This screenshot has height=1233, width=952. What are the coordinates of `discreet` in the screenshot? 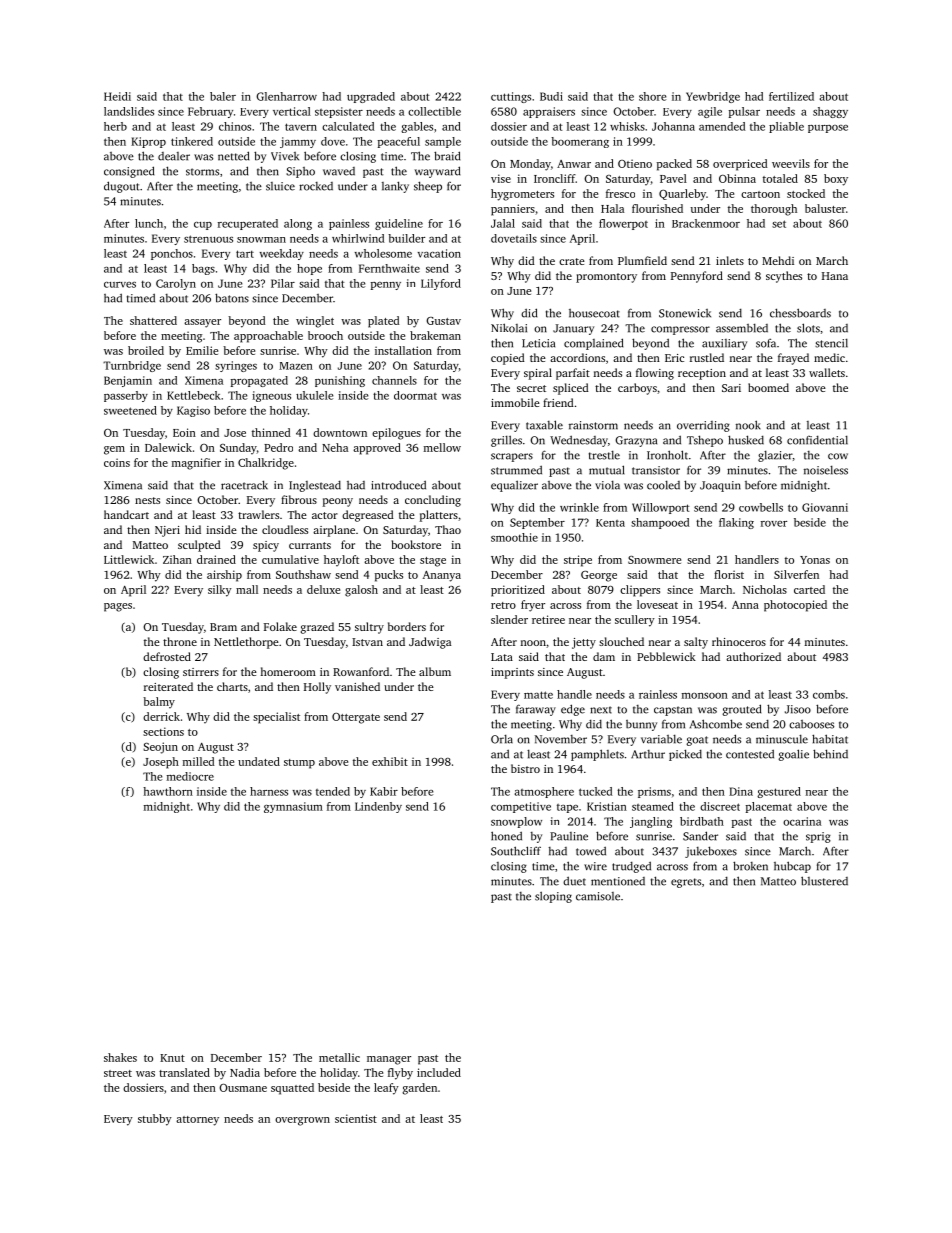 It's located at (720, 806).
